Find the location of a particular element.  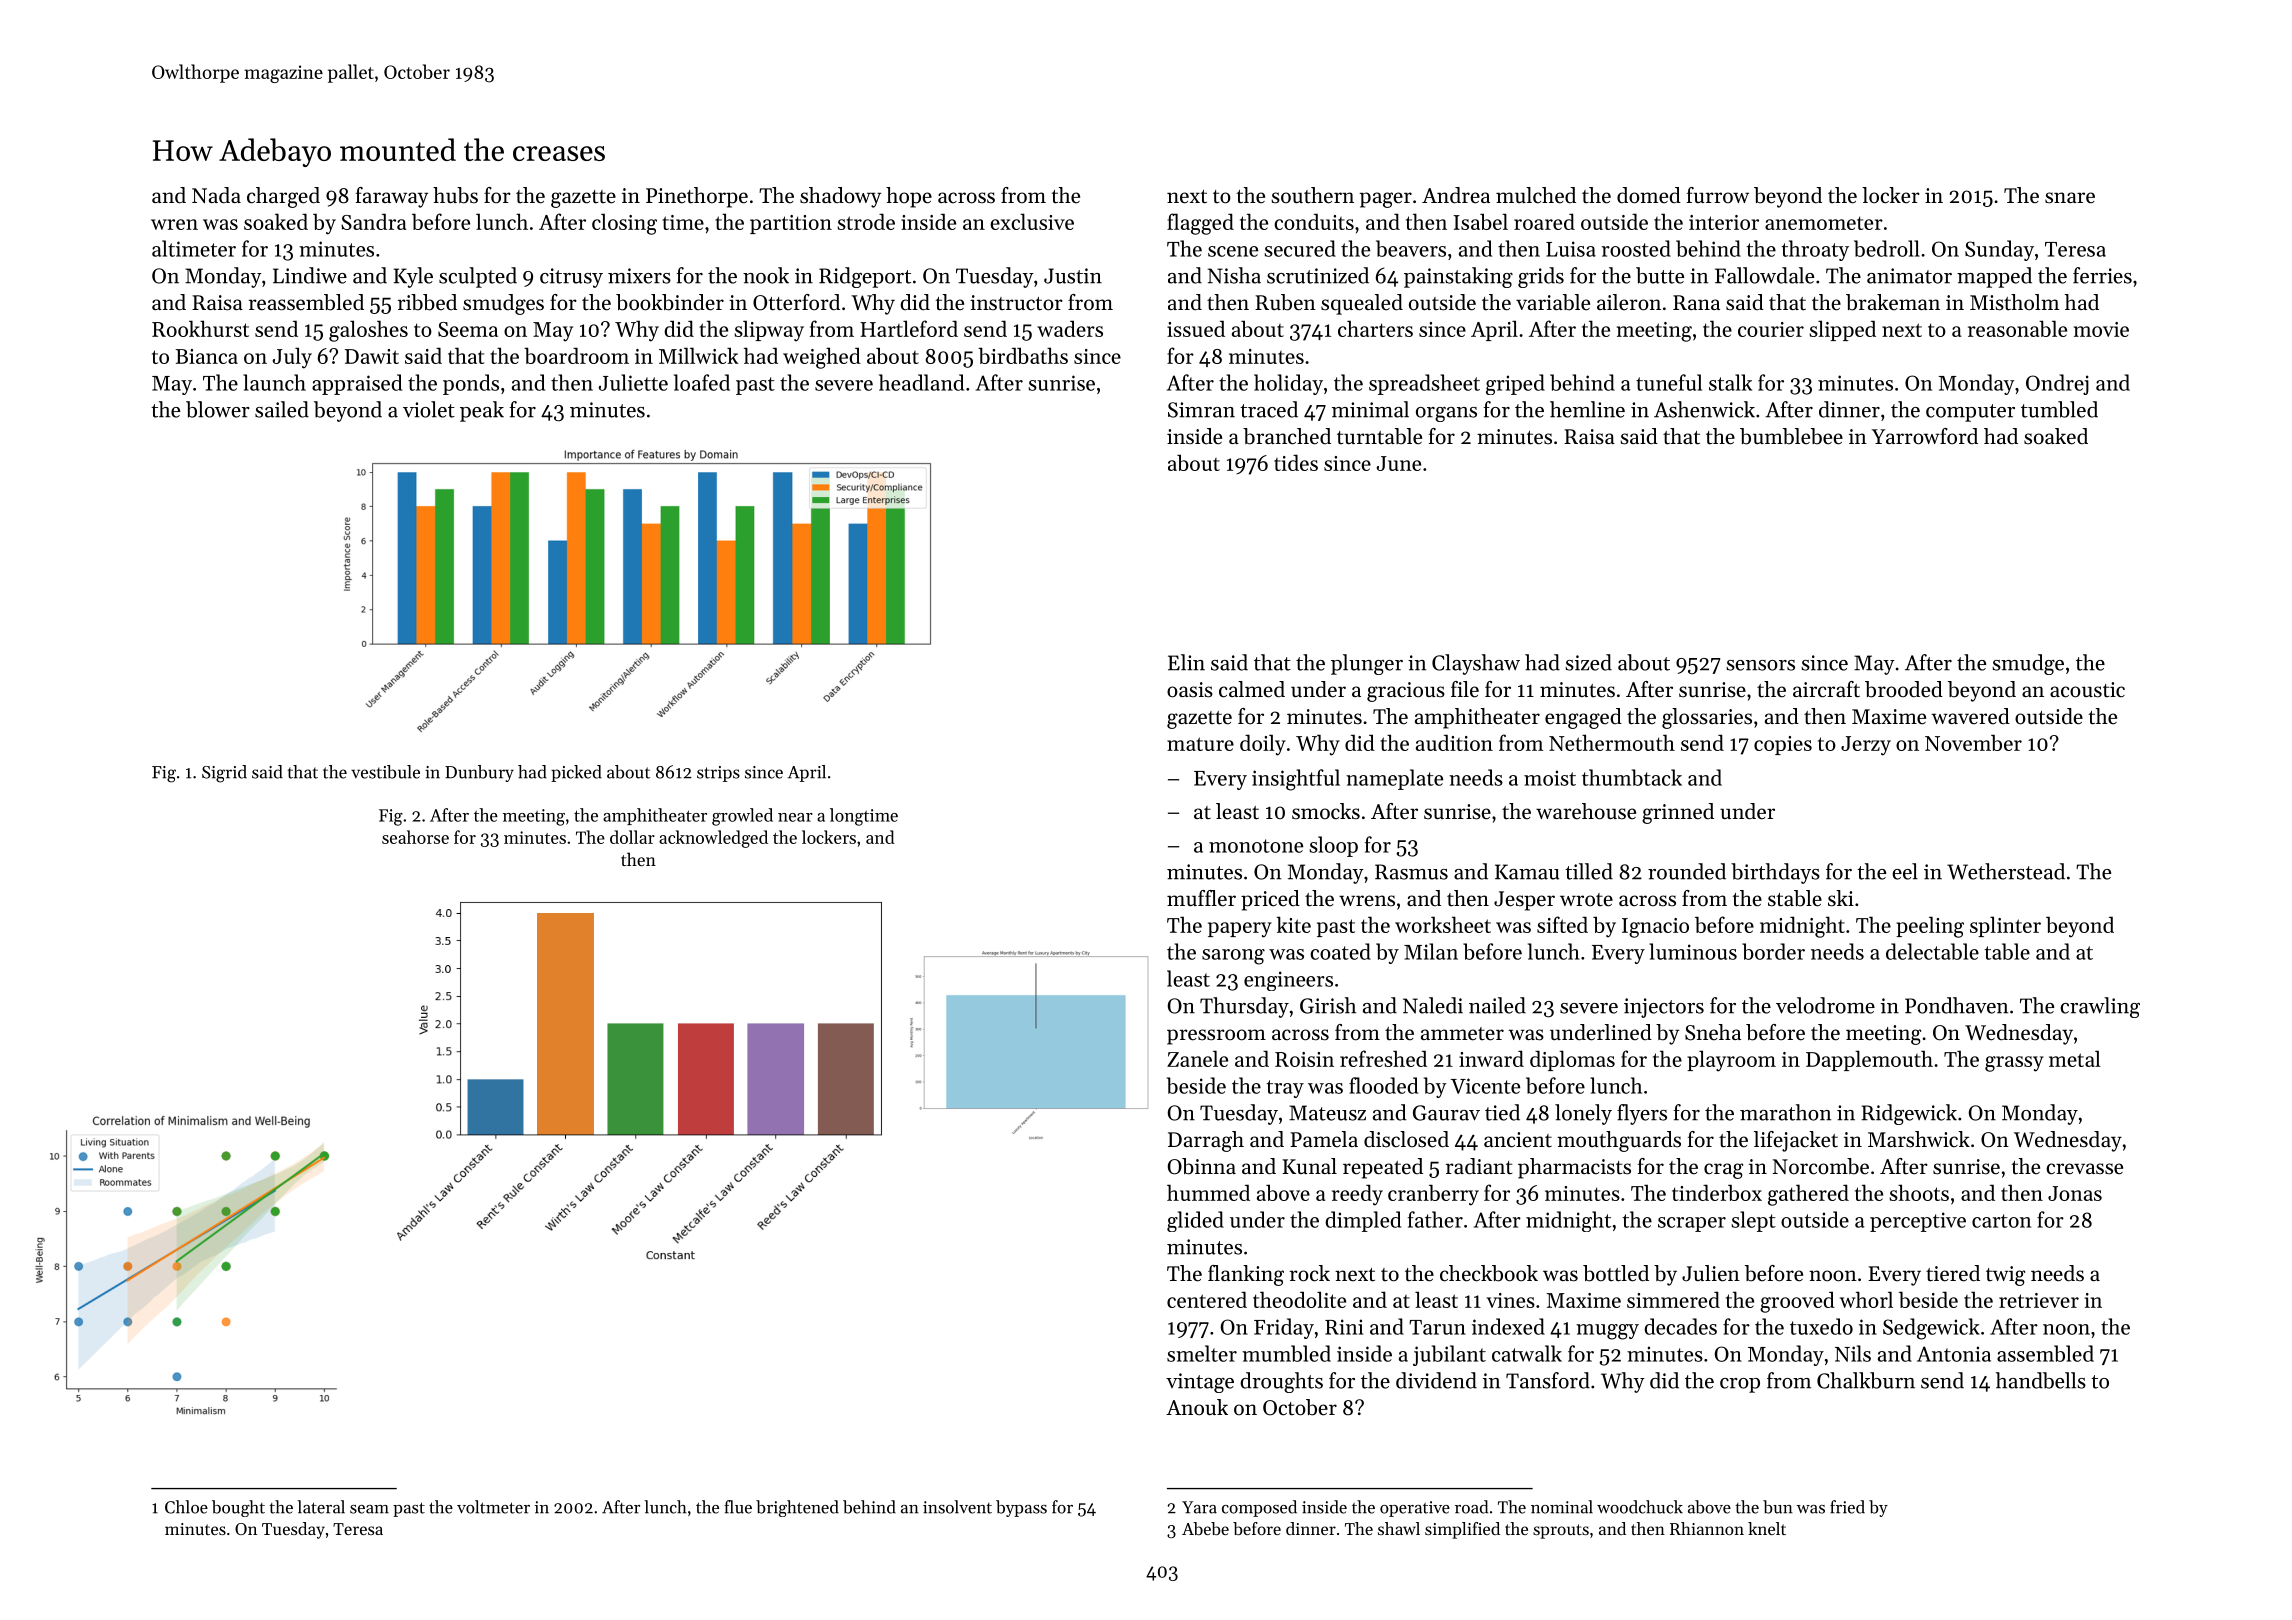

bumblebee is located at coordinates (1791, 436).
